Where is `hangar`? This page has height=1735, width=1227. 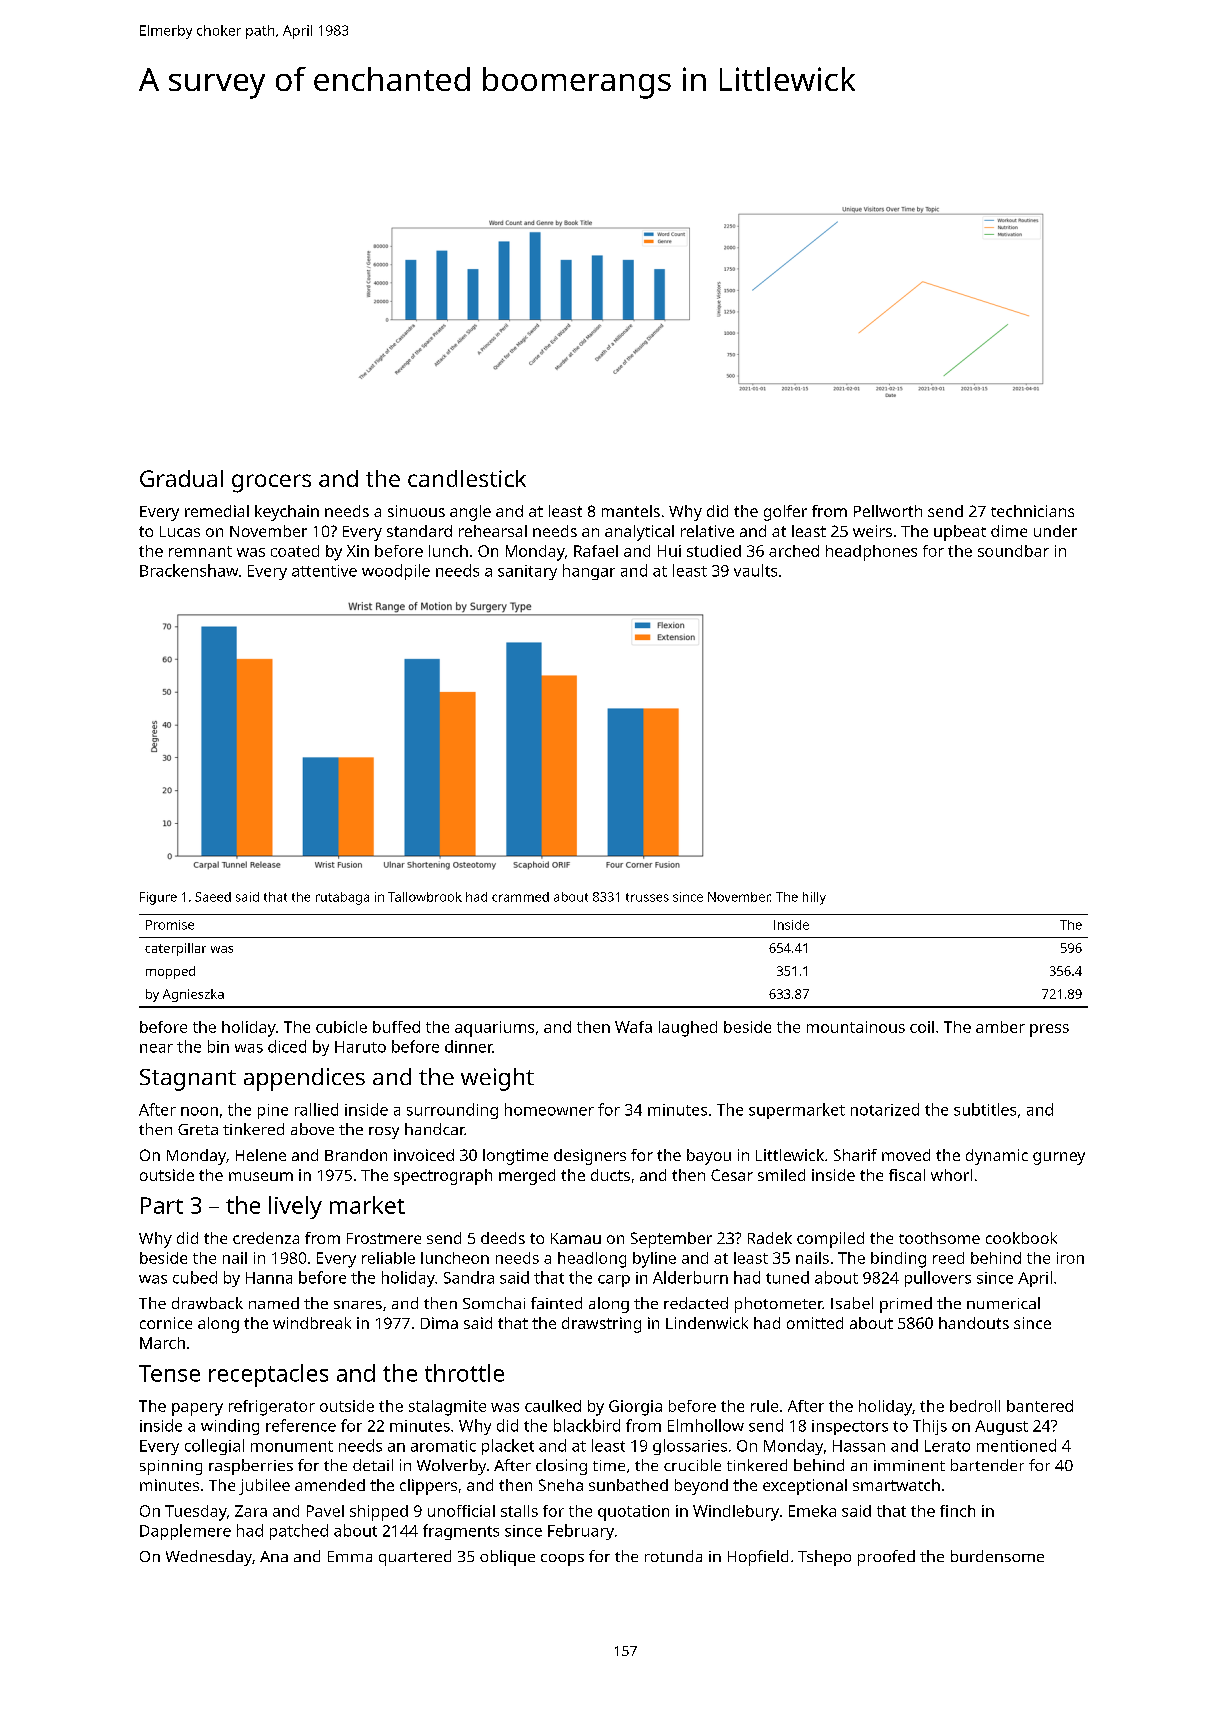
hangar is located at coordinates (589, 572).
